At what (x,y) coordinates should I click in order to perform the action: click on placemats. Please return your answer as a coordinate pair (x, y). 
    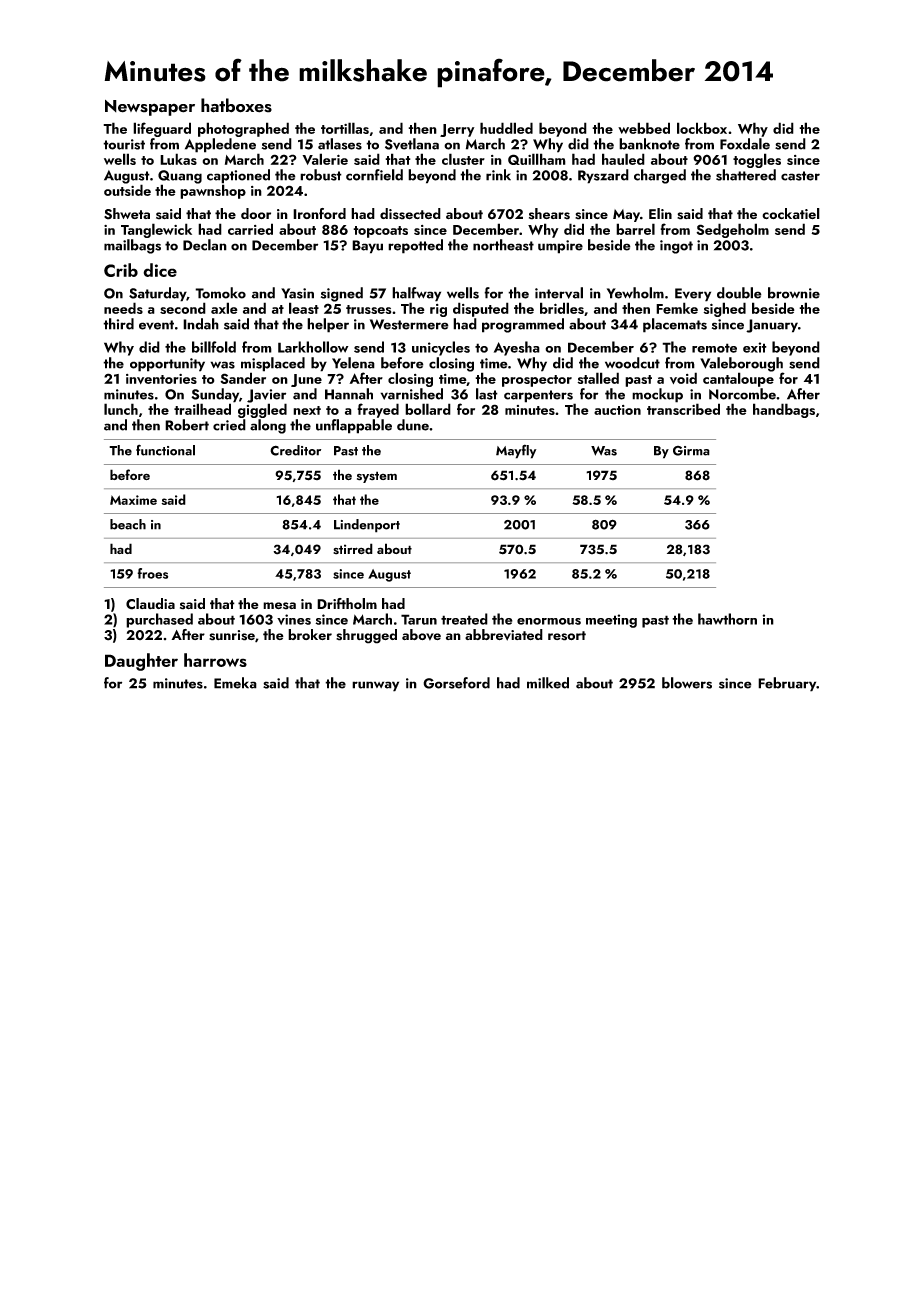
    Looking at the image, I should click on (675, 325).
